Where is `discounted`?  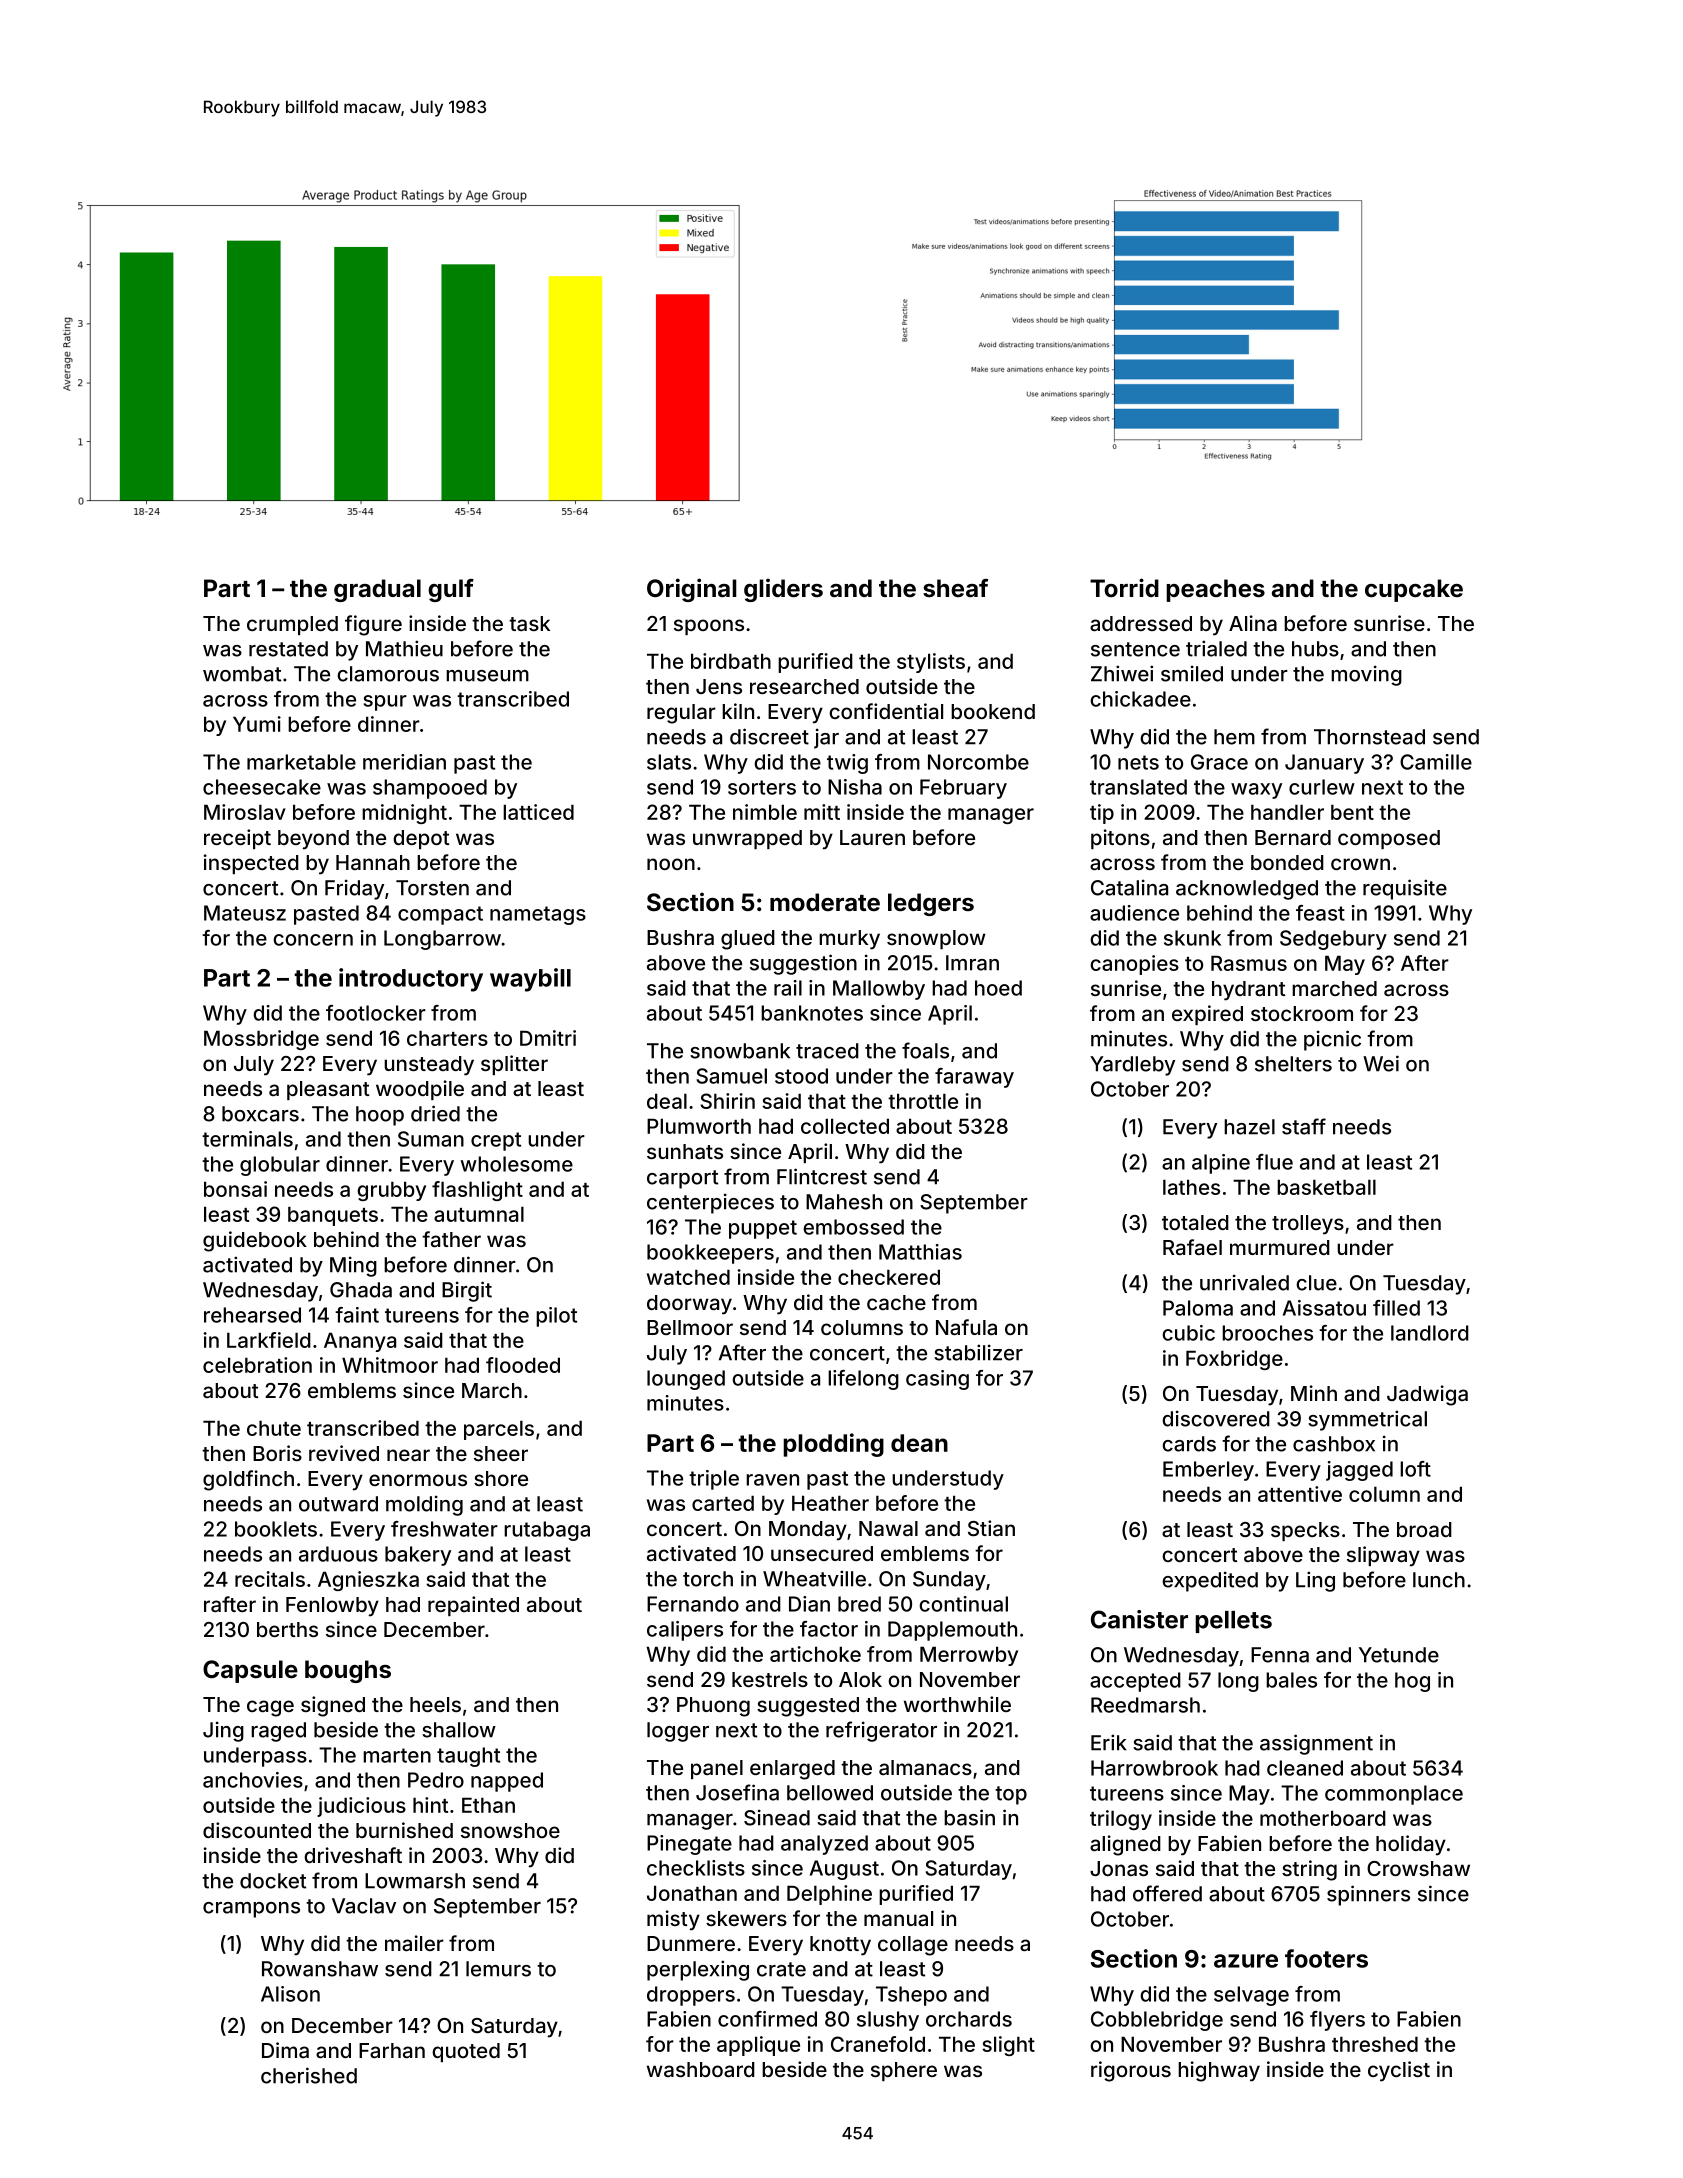 discounted is located at coordinates (257, 1830).
